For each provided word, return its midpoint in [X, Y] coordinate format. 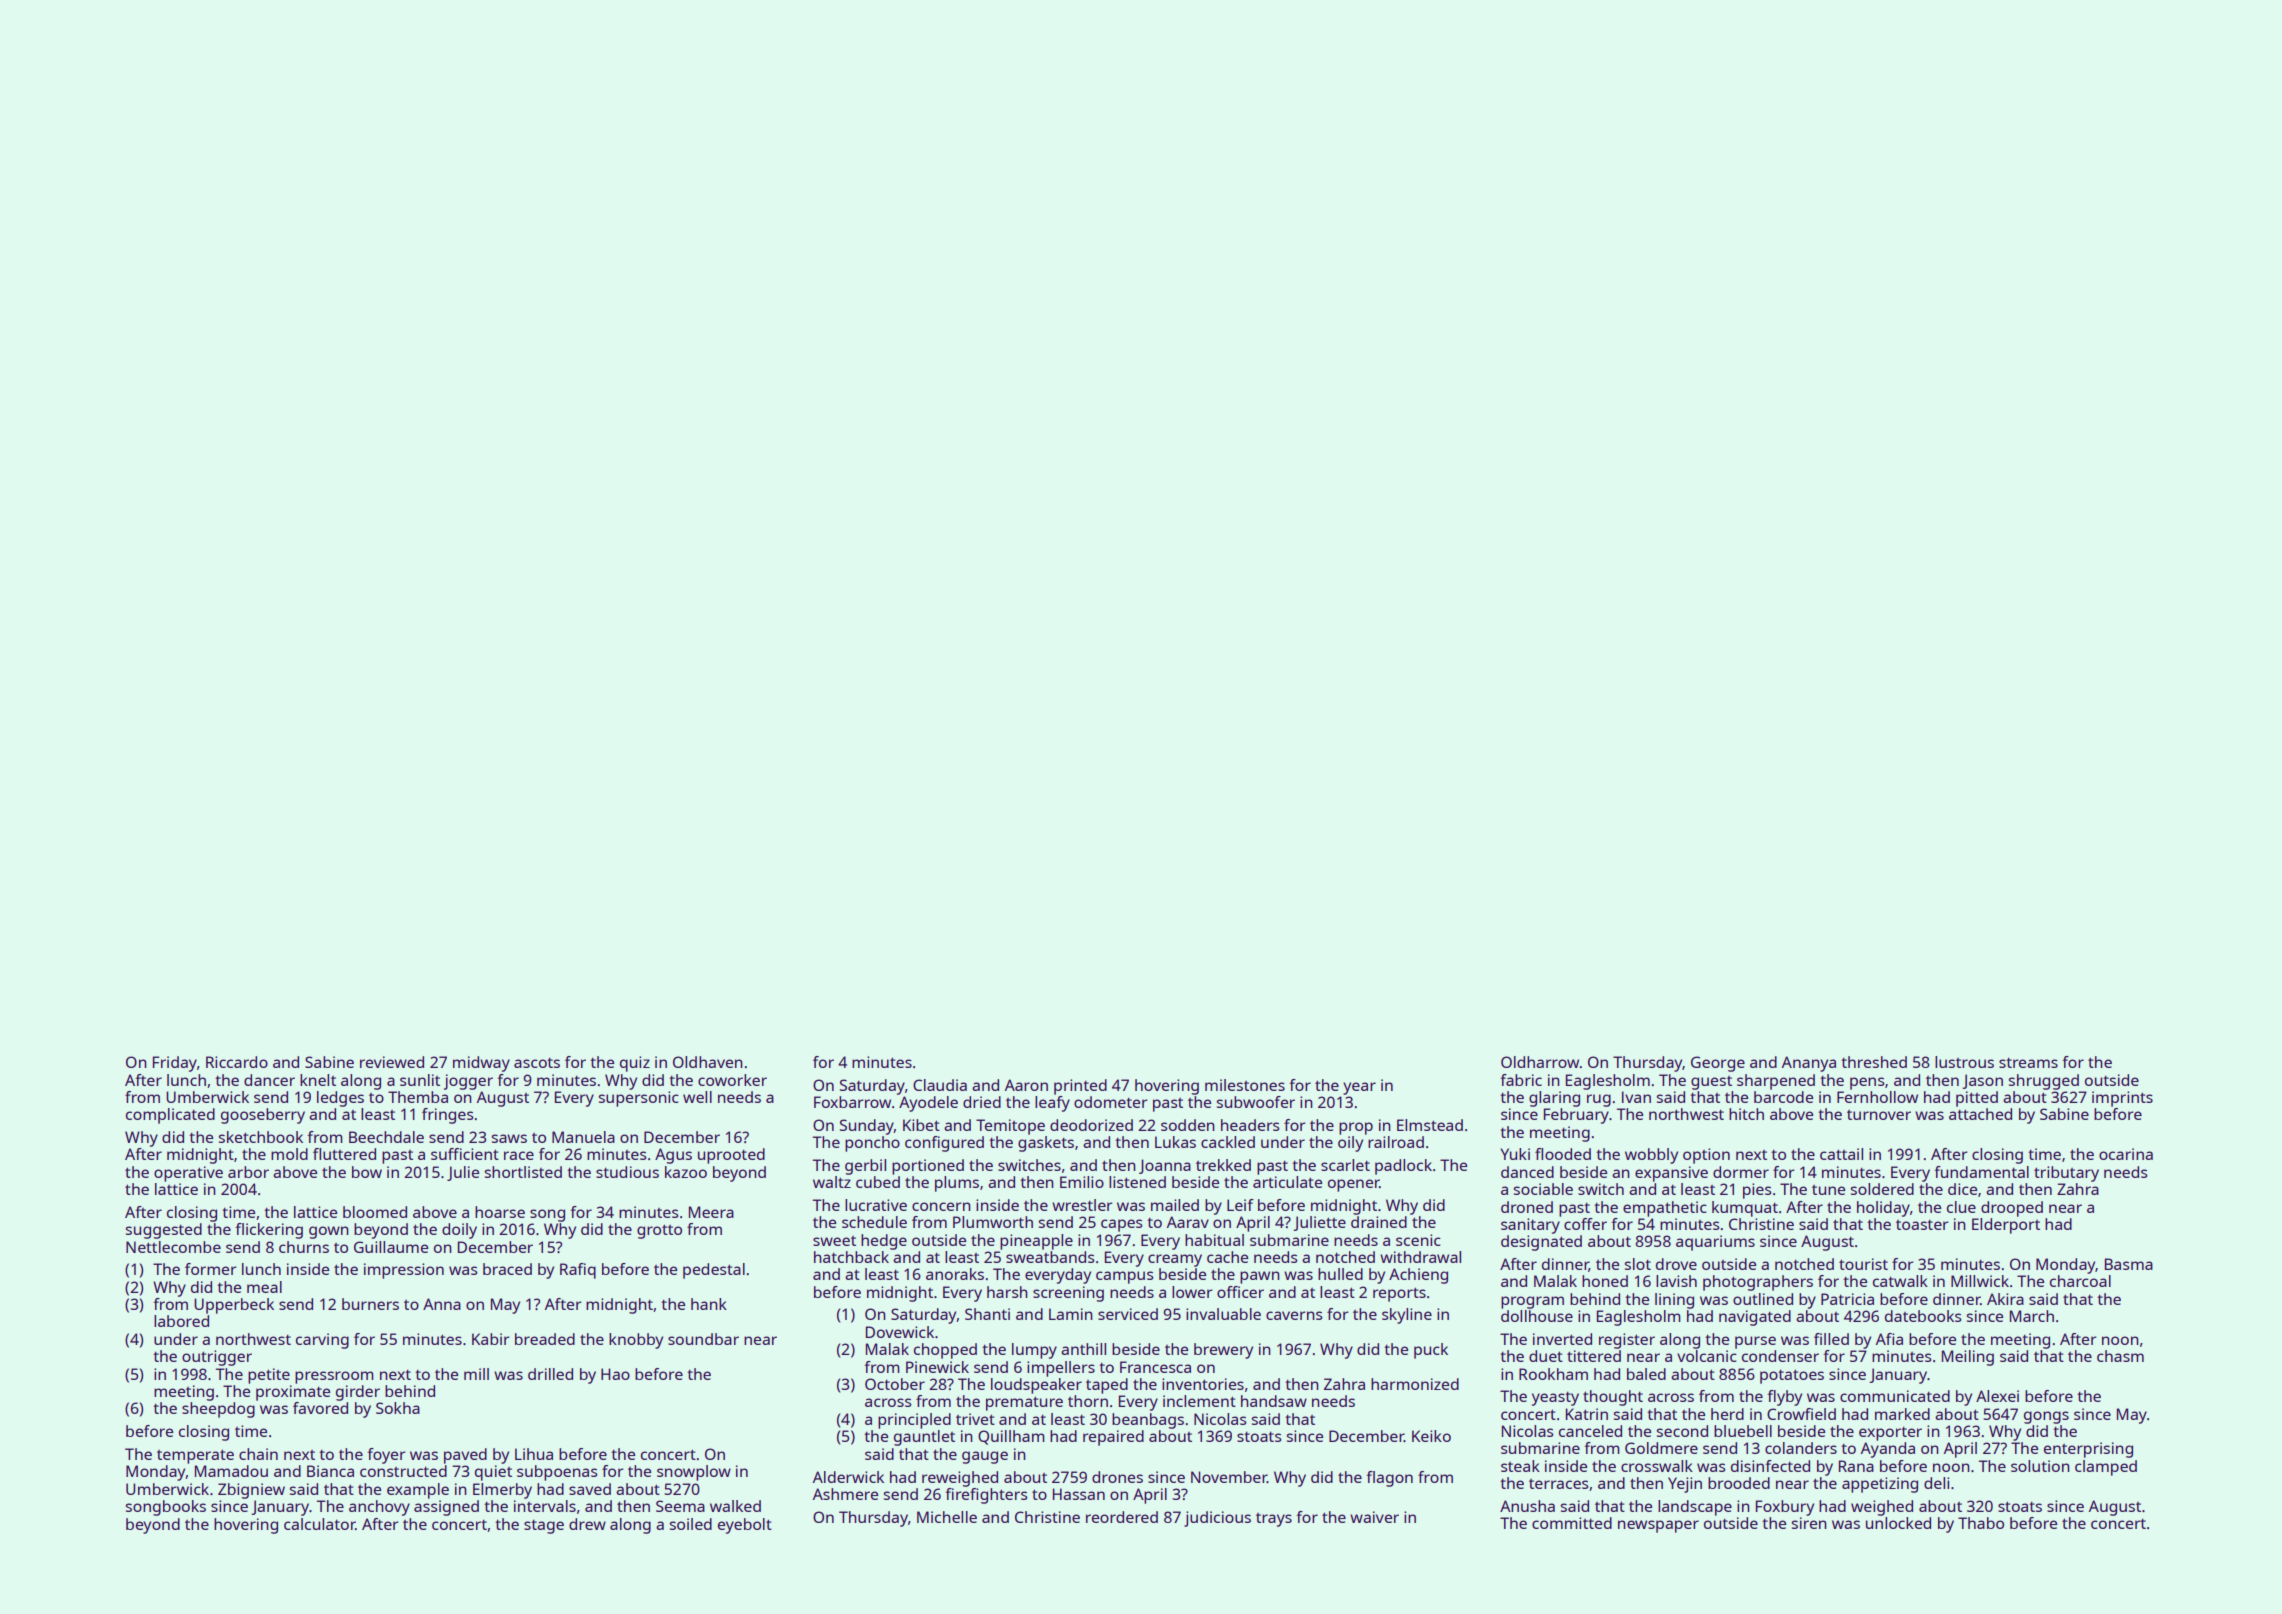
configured [944, 1144]
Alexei [1997, 1396]
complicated [170, 1116]
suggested [164, 1231]
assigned [446, 1508]
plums [957, 1184]
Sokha [398, 1408]
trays [1274, 1520]
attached [1980, 1114]
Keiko [1431, 1436]
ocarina [2126, 1154]
